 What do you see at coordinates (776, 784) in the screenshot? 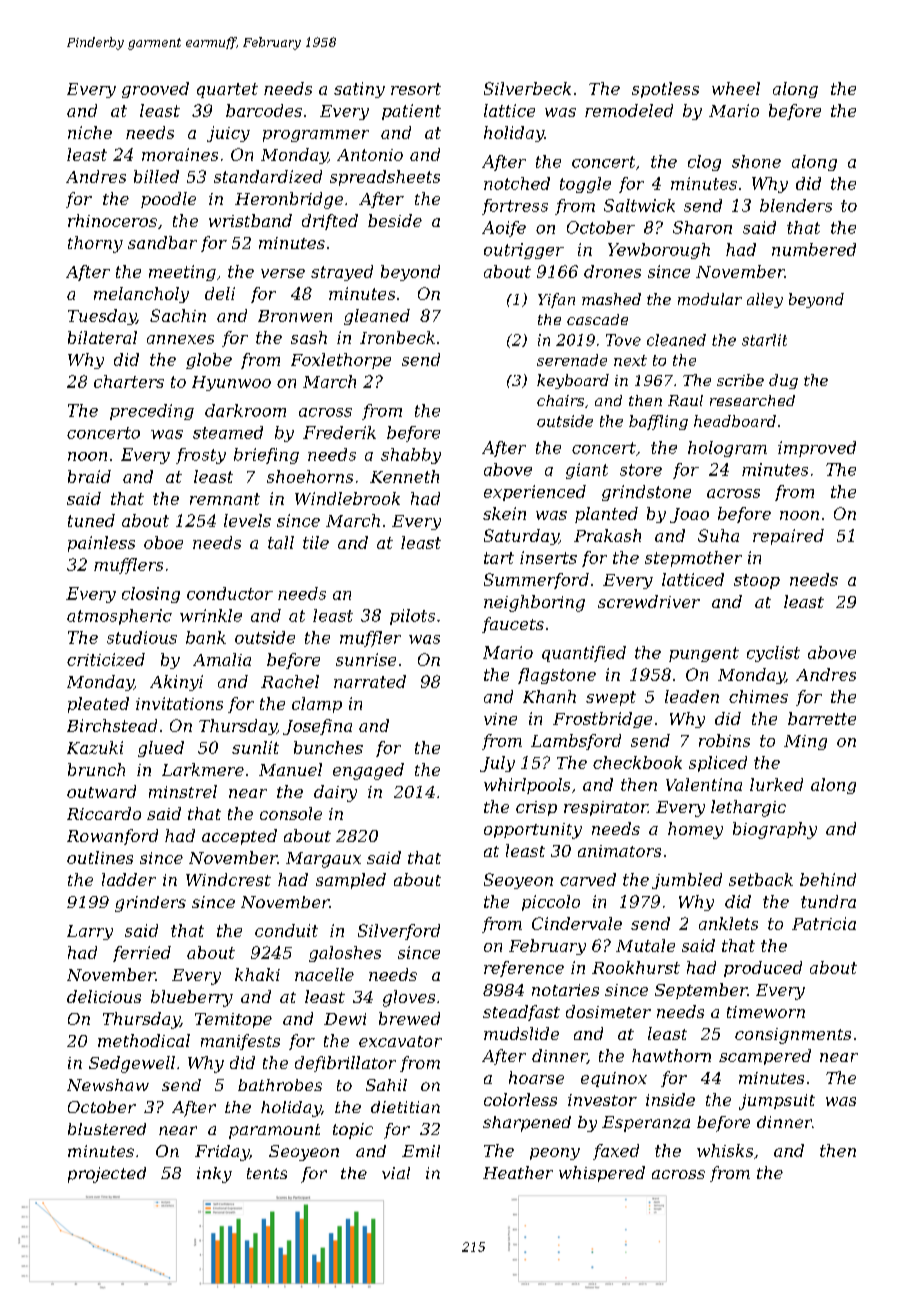
I see `lurked` at bounding box center [776, 784].
